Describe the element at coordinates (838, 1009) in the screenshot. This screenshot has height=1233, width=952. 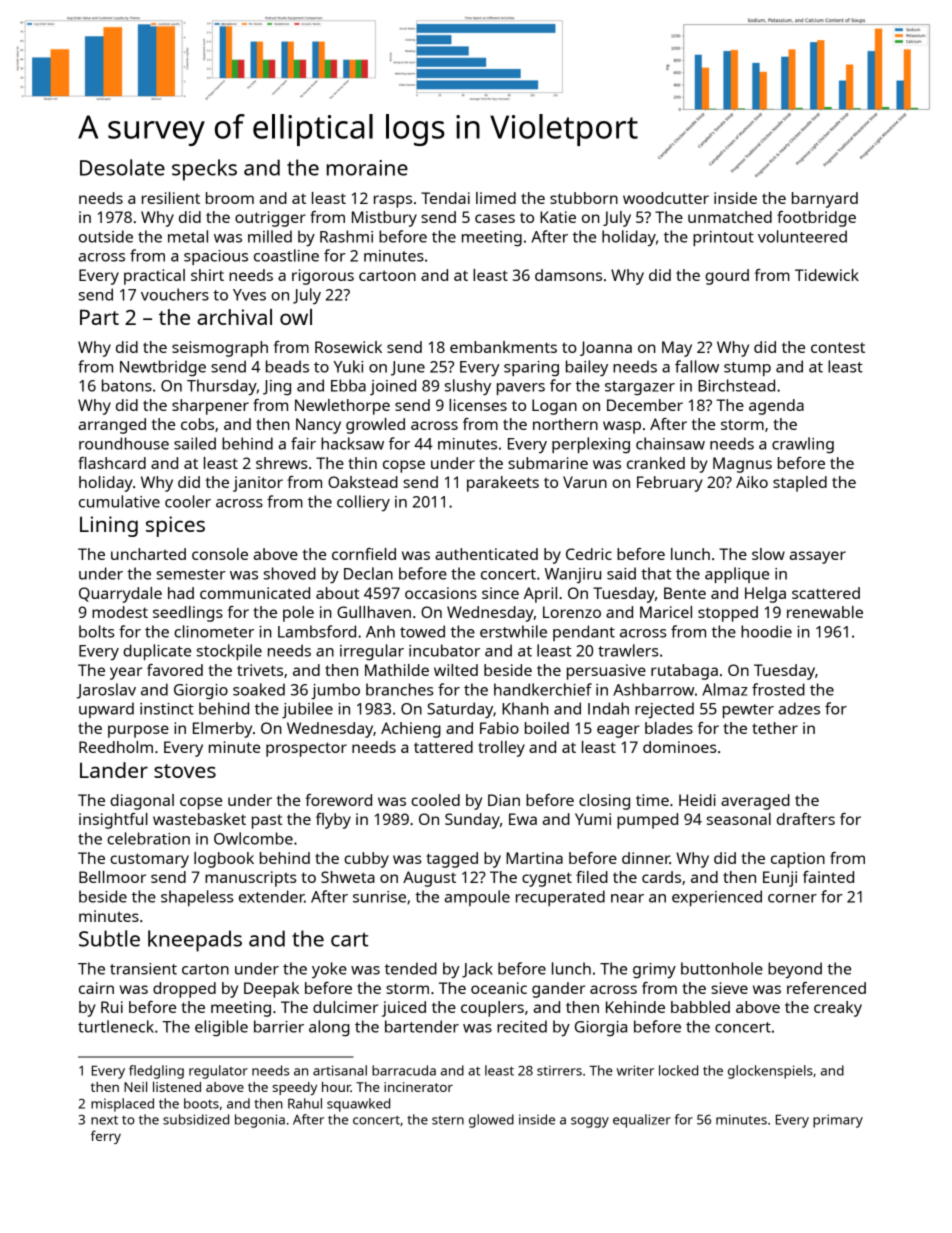
I see `creaky` at that location.
